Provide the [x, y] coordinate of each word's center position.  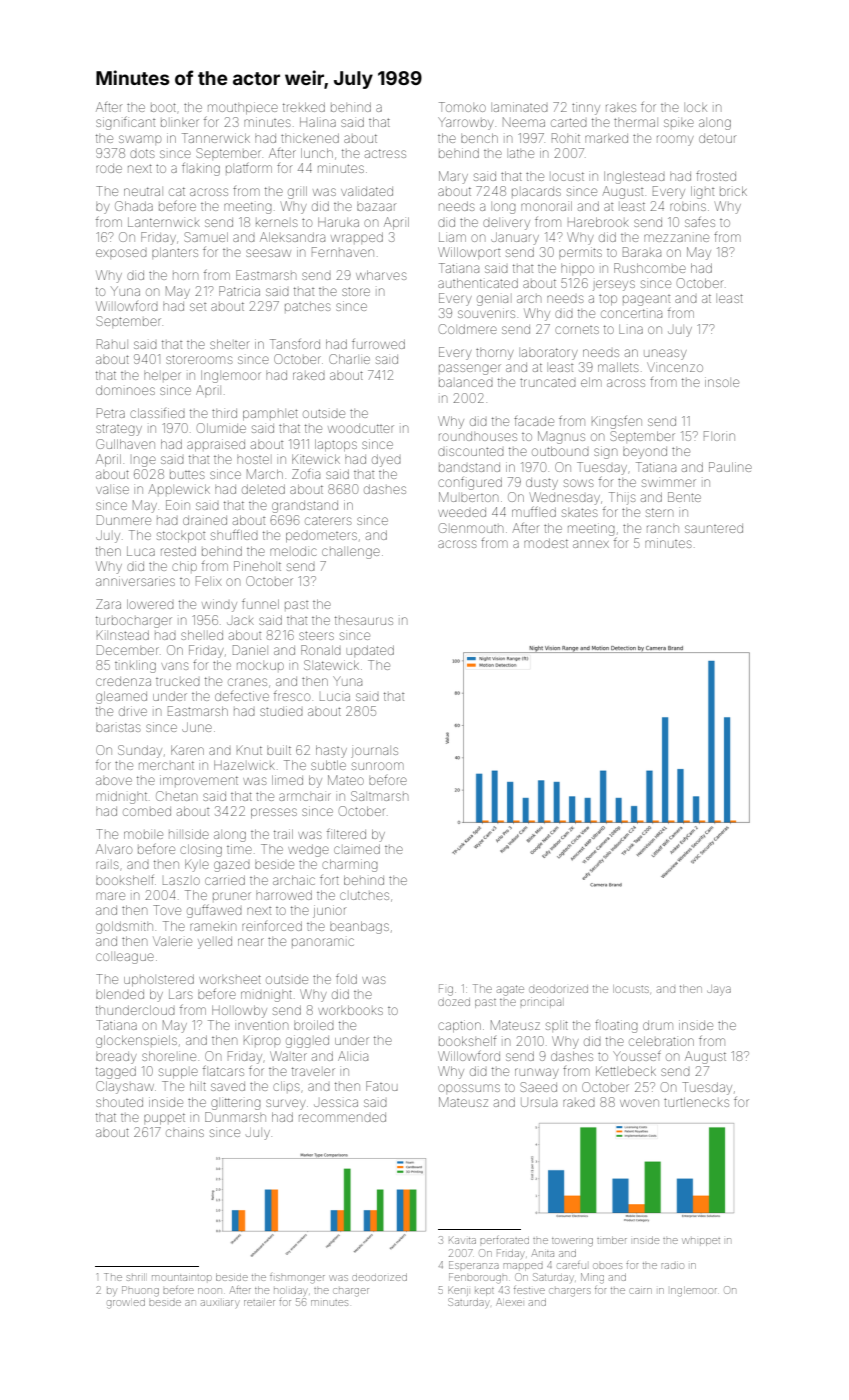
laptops [336, 445]
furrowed [378, 344]
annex [591, 544]
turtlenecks [696, 1102]
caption [459, 1026]
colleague [125, 958]
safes [700, 222]
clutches [364, 895]
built [279, 750]
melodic [293, 551]
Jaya [719, 991]
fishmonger [297, 1279]
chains [185, 1133]
